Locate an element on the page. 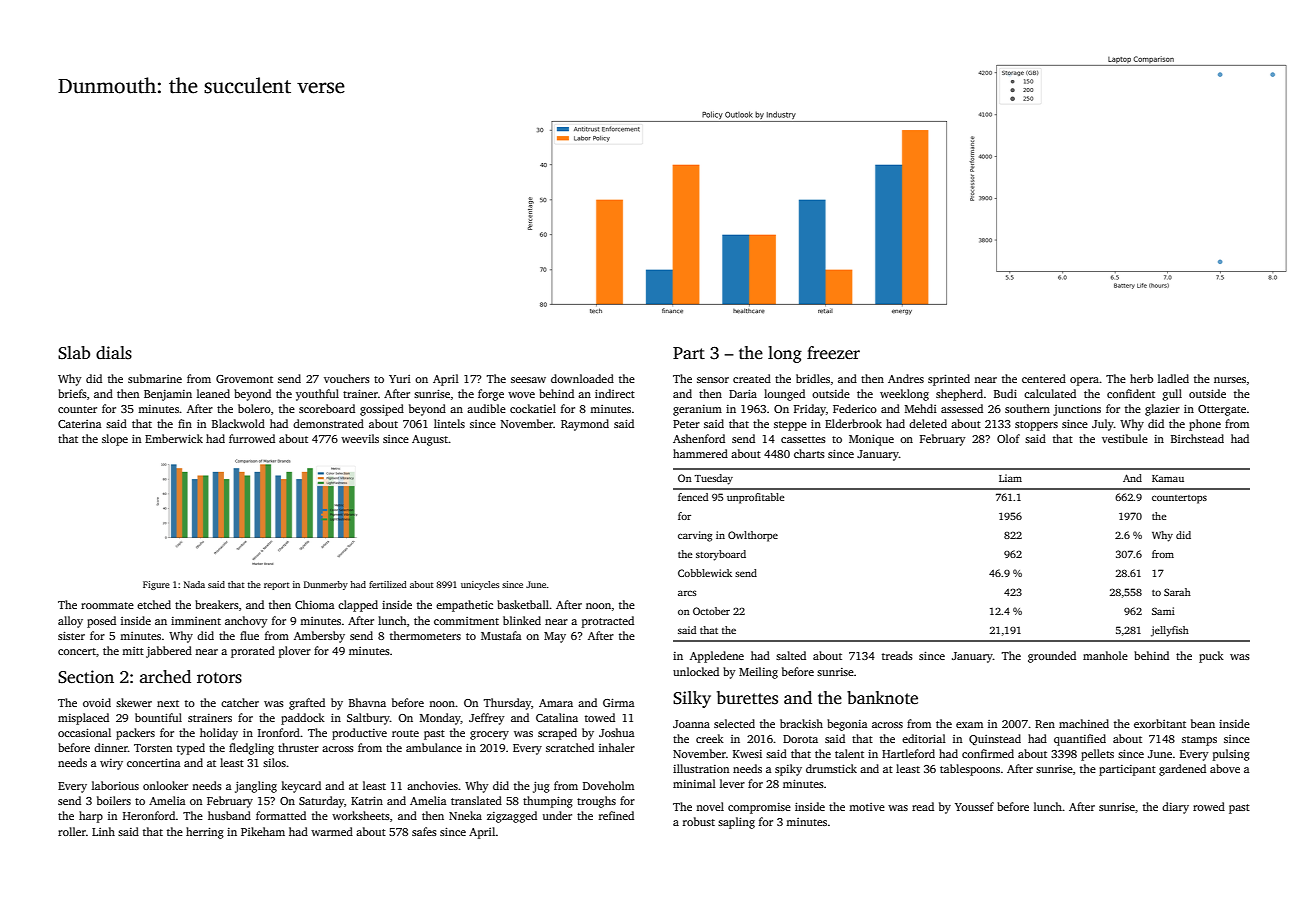  ladled is located at coordinates (1173, 378).
